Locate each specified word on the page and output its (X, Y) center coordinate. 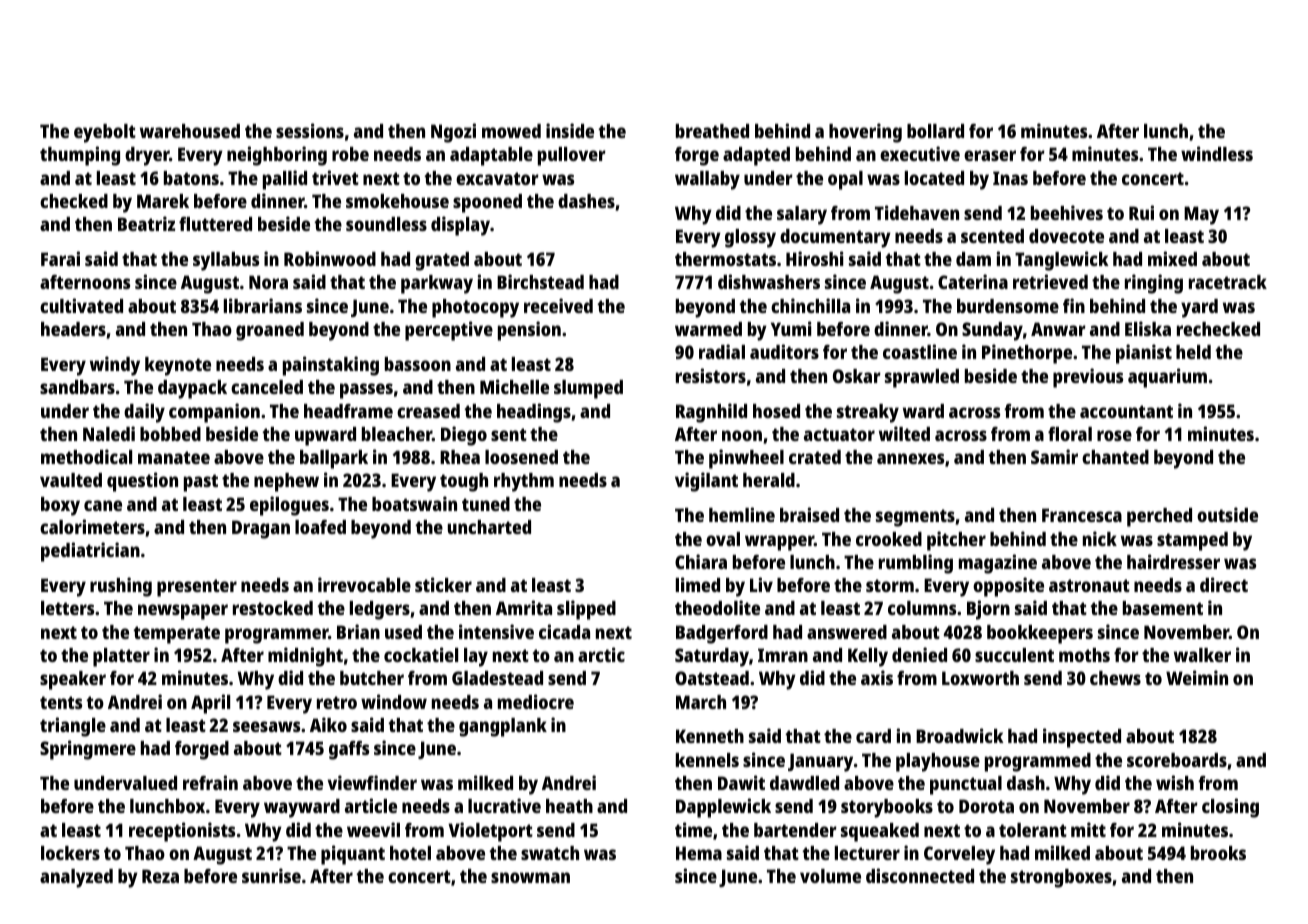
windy (115, 366)
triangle (73, 727)
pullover (572, 156)
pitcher (956, 541)
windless (1217, 153)
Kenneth (710, 736)
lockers (70, 853)
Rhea (460, 457)
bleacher (397, 434)
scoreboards (1177, 760)
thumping (80, 156)
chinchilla (810, 305)
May (1201, 215)
